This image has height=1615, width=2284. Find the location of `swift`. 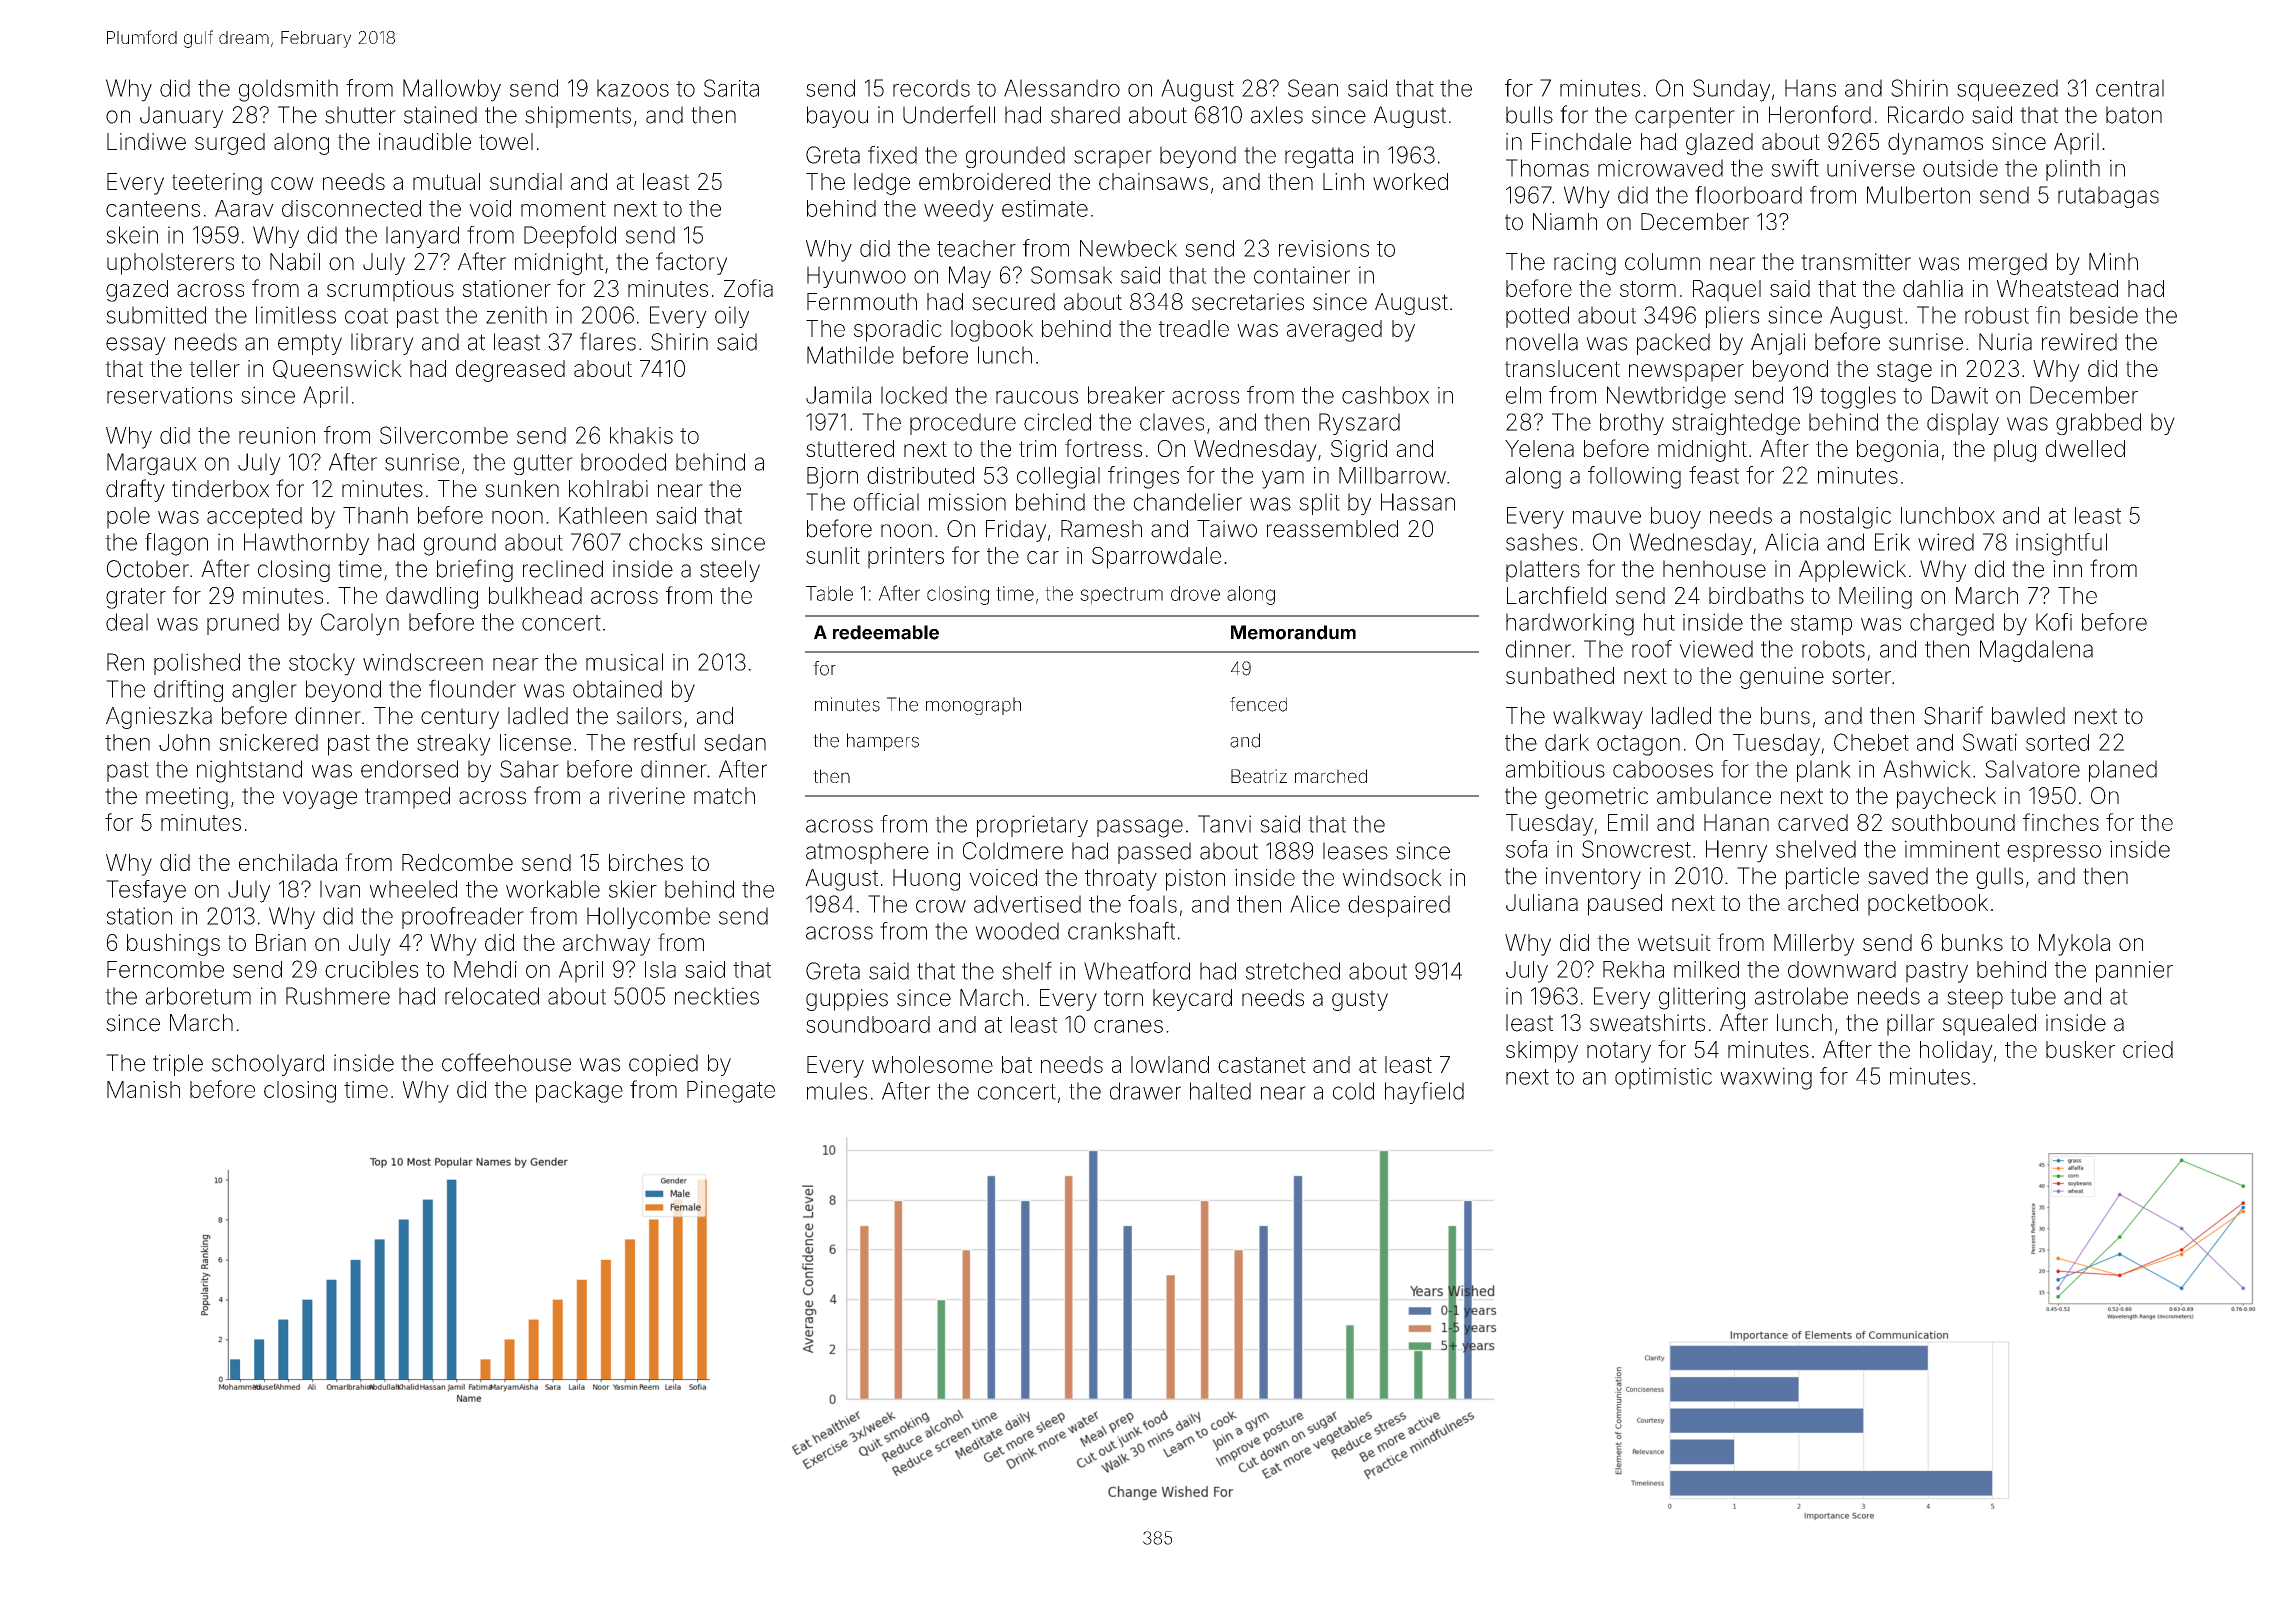

swift is located at coordinates (1795, 168).
